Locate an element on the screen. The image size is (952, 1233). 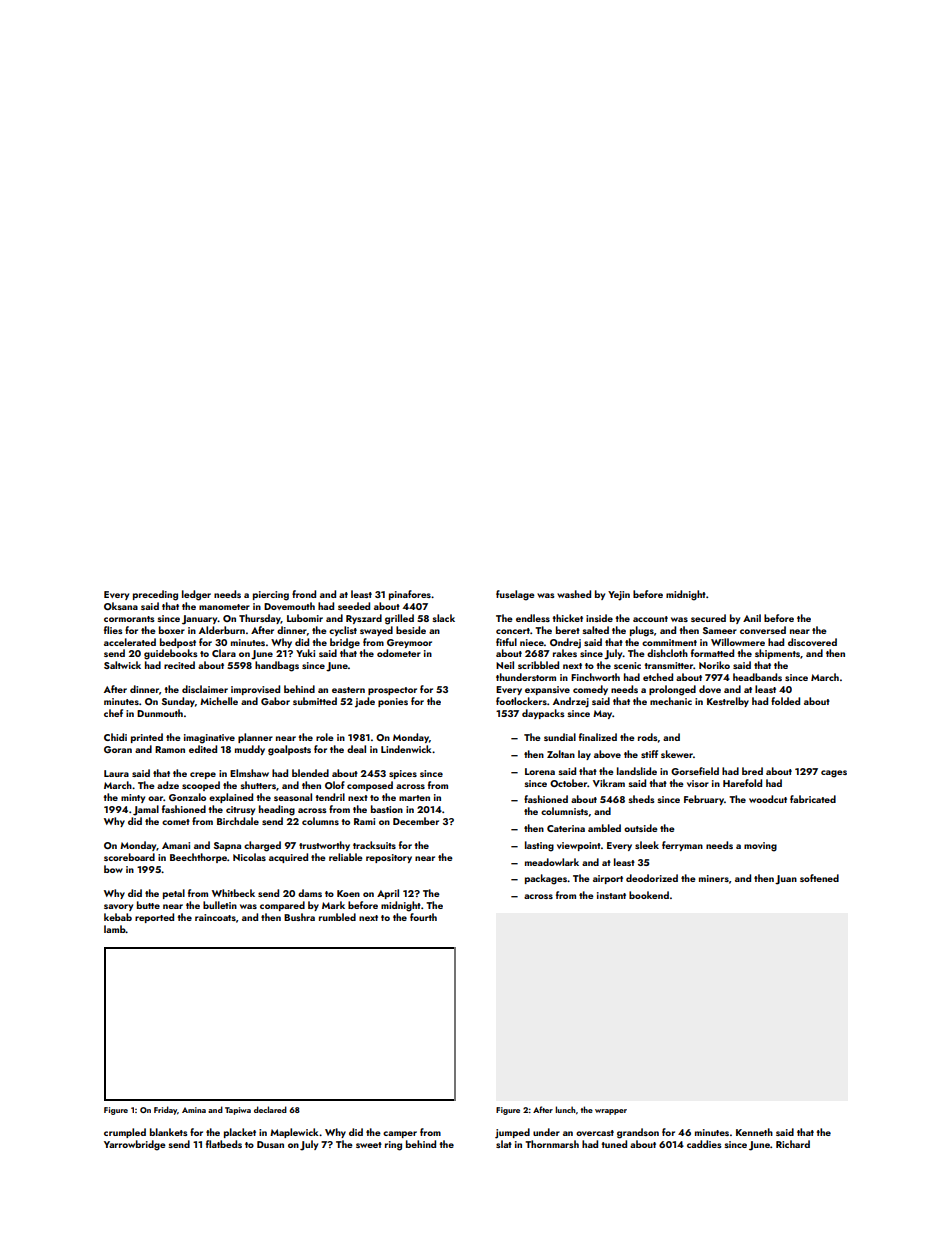
frond is located at coordinates (304, 594).
